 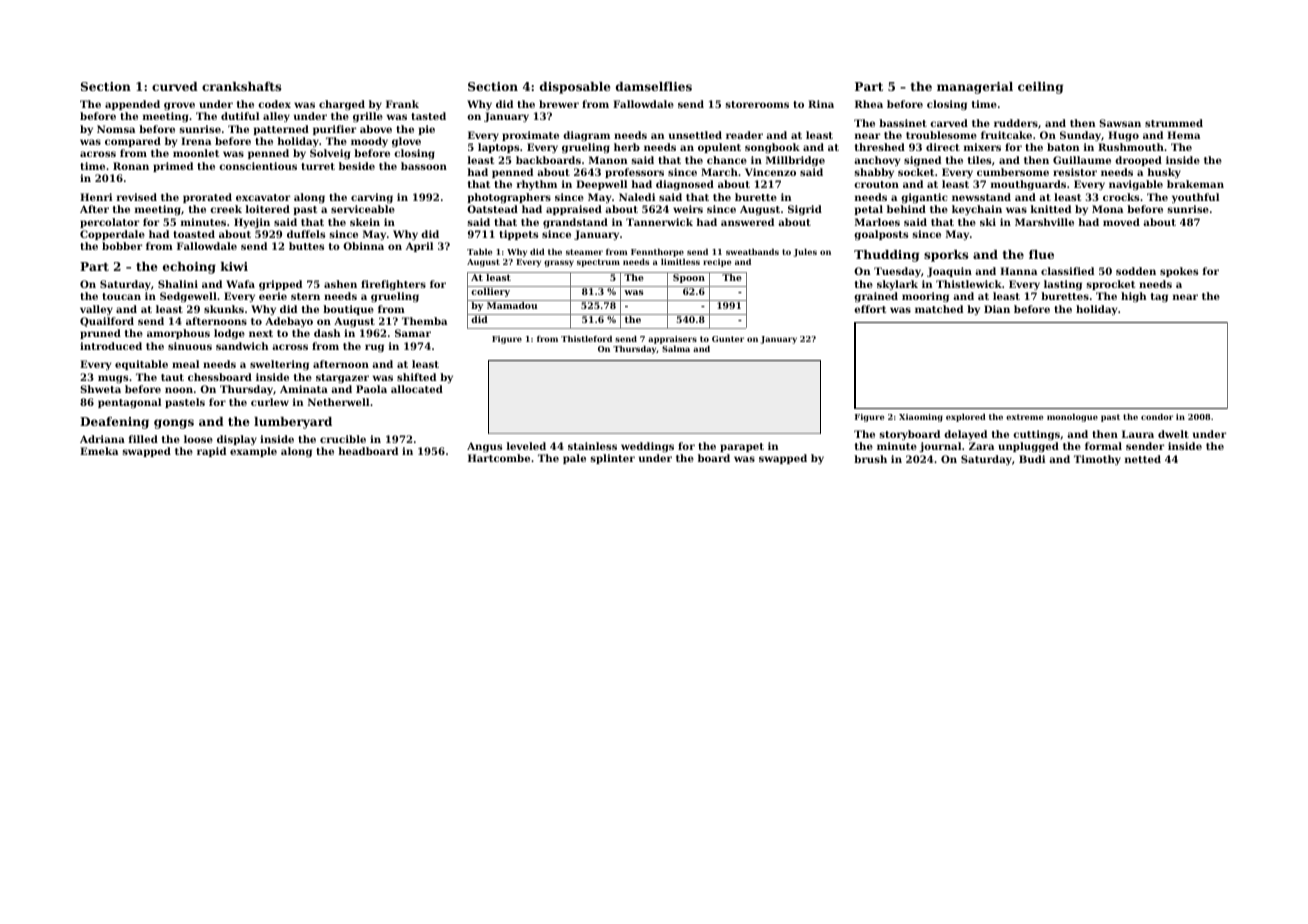 I want to click on ceiling, so click(x=1040, y=88).
